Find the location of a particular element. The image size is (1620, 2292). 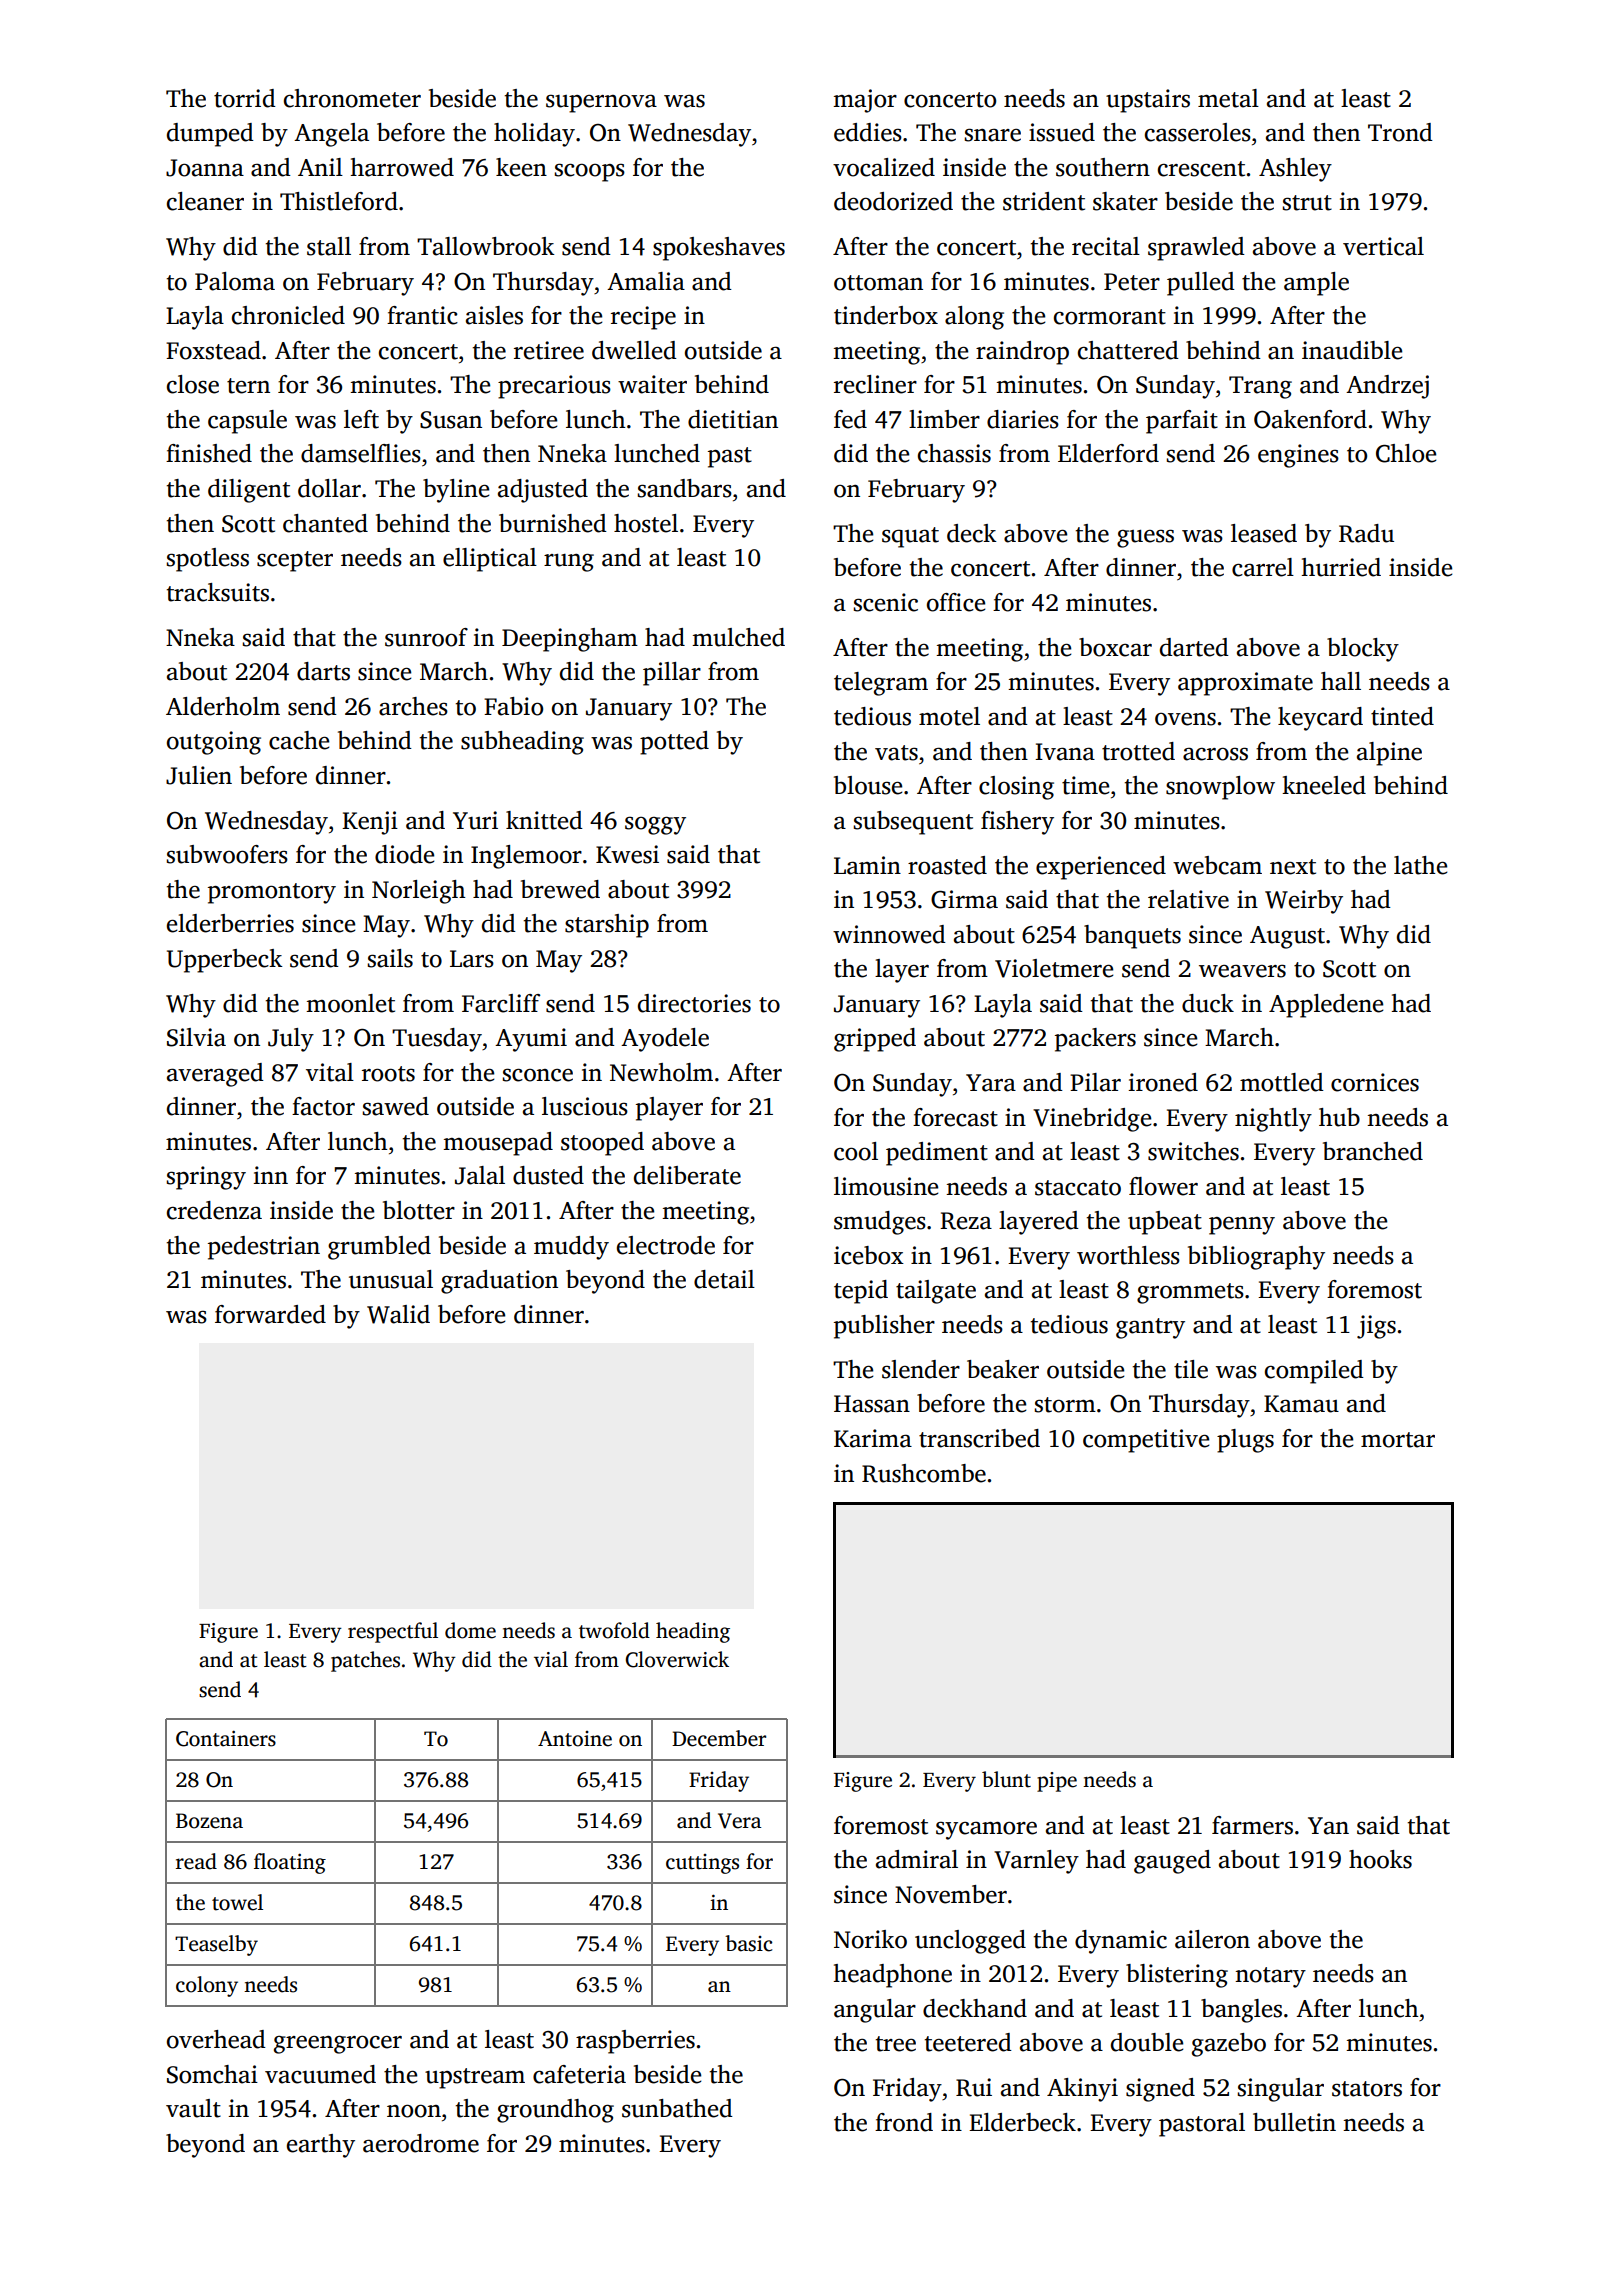

kneeled is located at coordinates (1324, 785).
